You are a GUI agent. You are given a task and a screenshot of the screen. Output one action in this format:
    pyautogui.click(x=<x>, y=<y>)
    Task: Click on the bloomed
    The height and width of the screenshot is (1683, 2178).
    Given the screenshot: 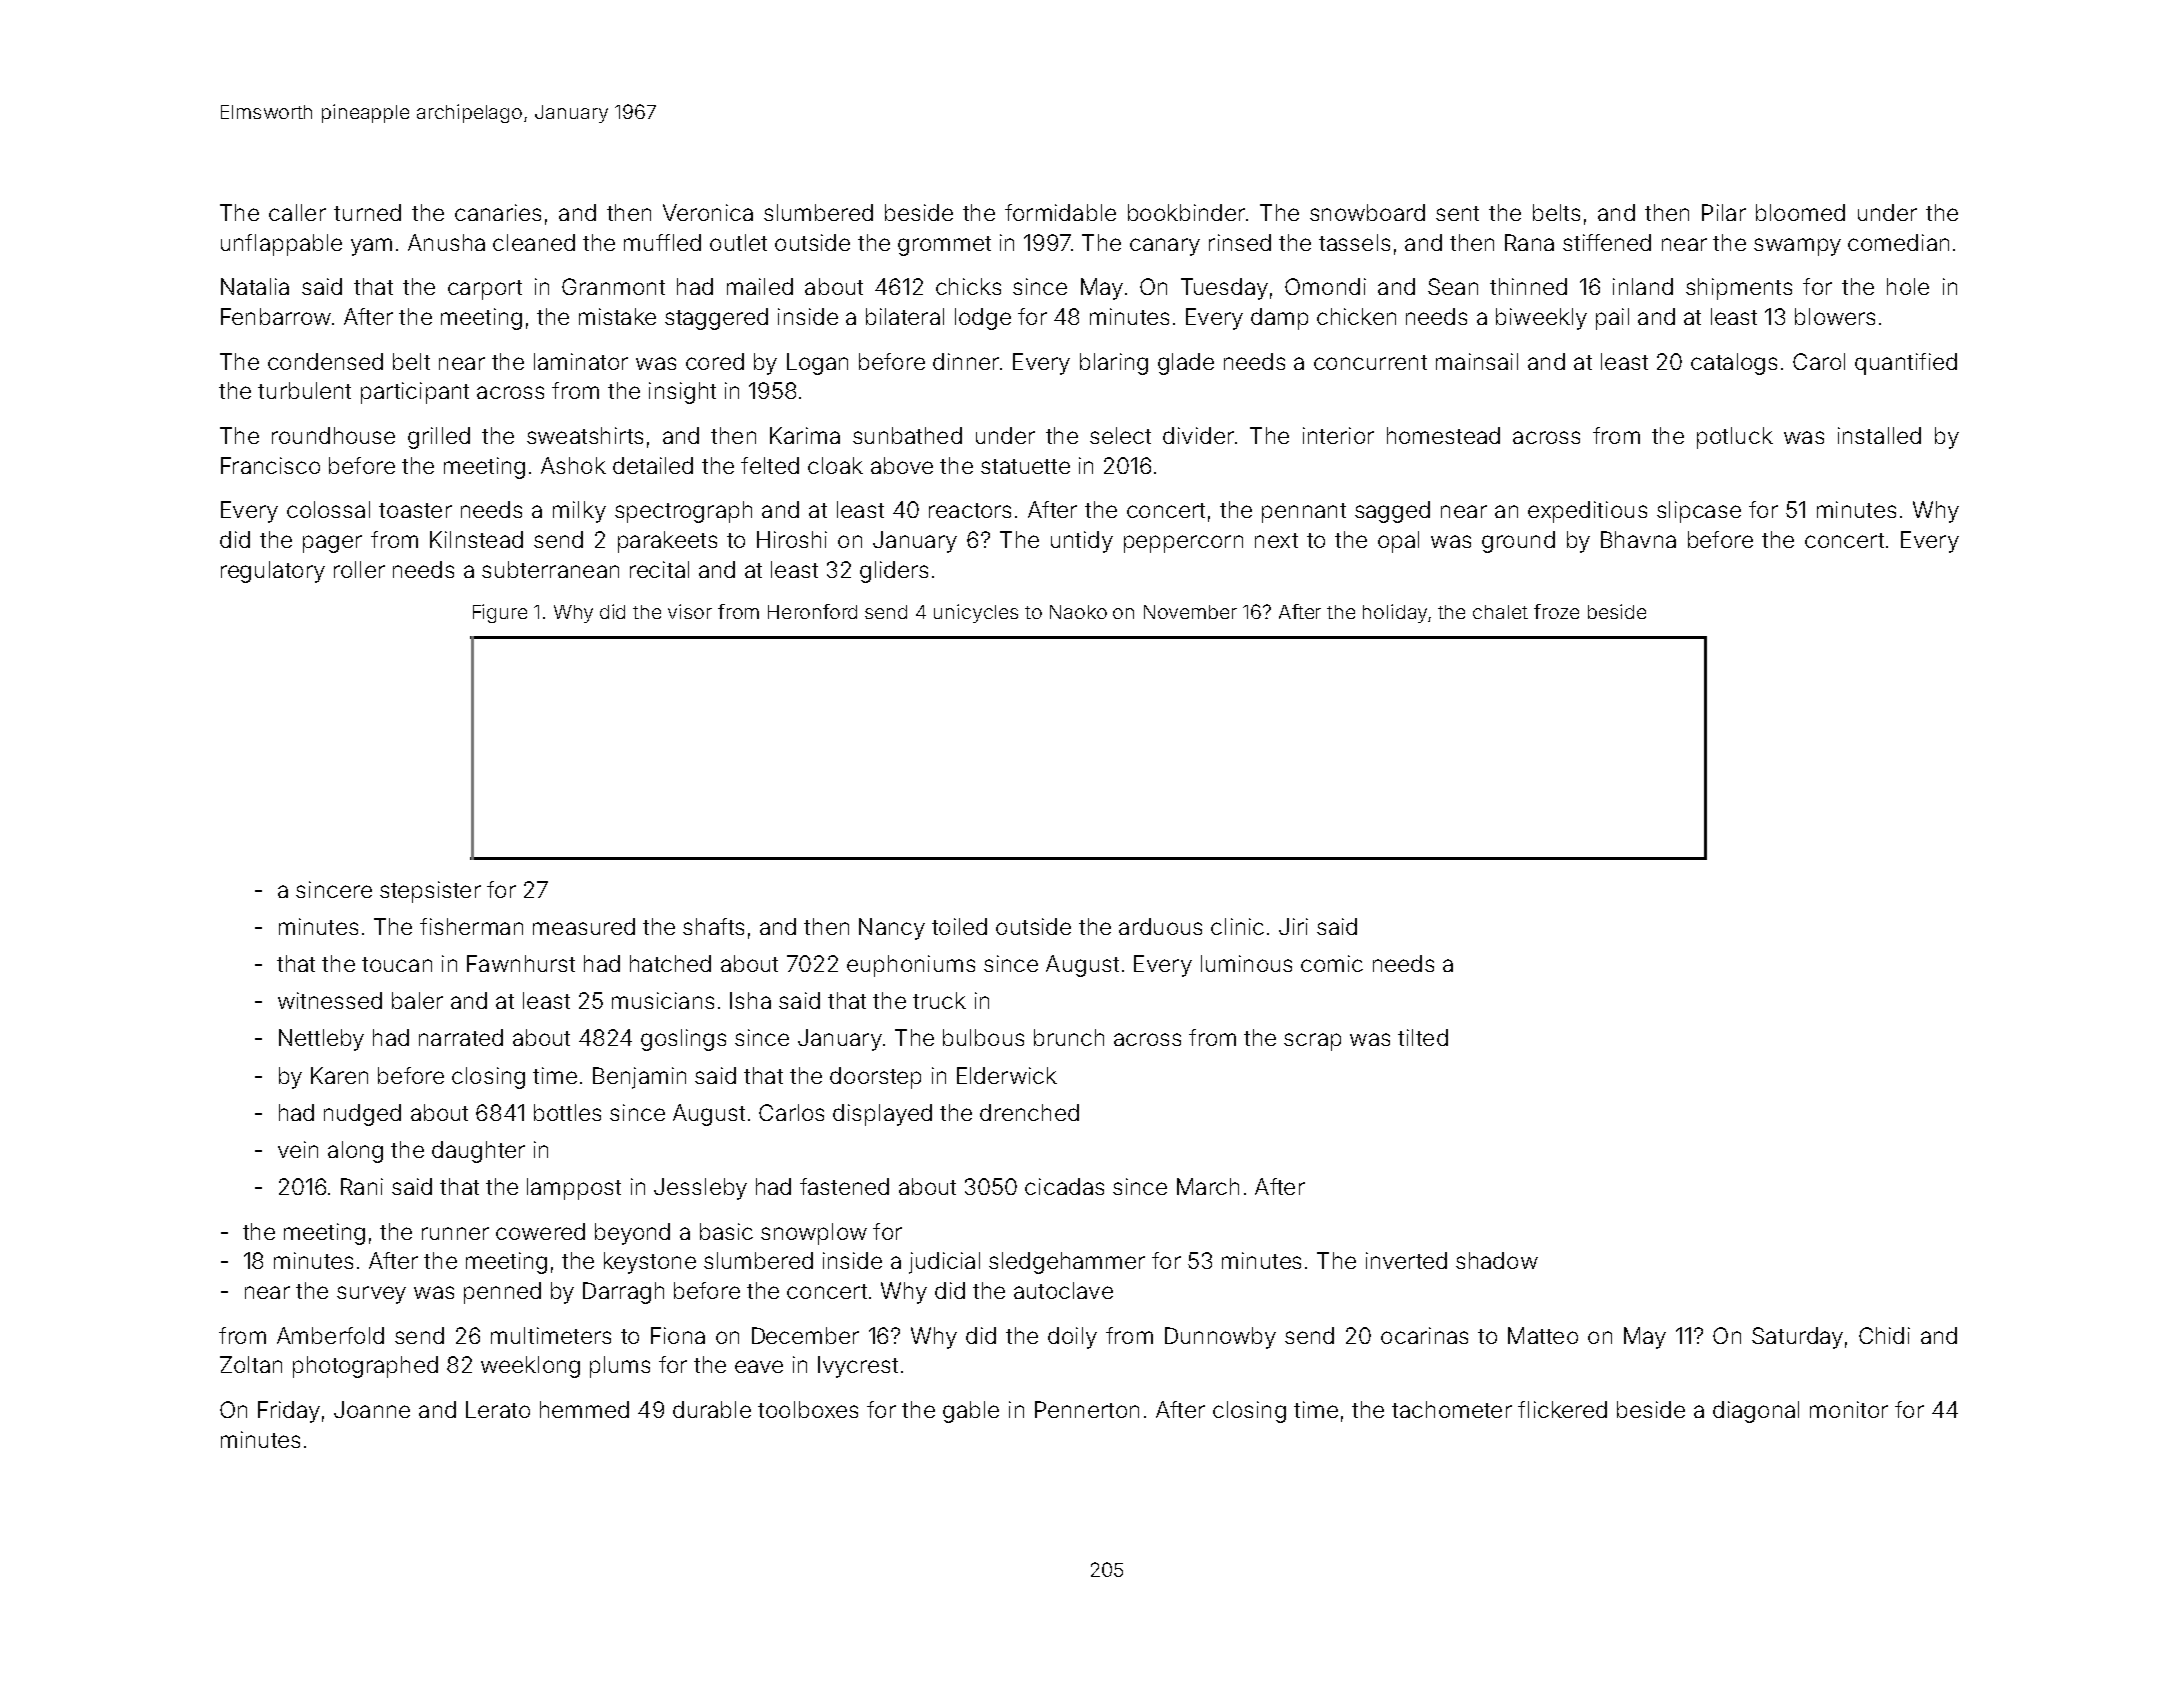 What is the action you would take?
    pyautogui.click(x=1800, y=212)
